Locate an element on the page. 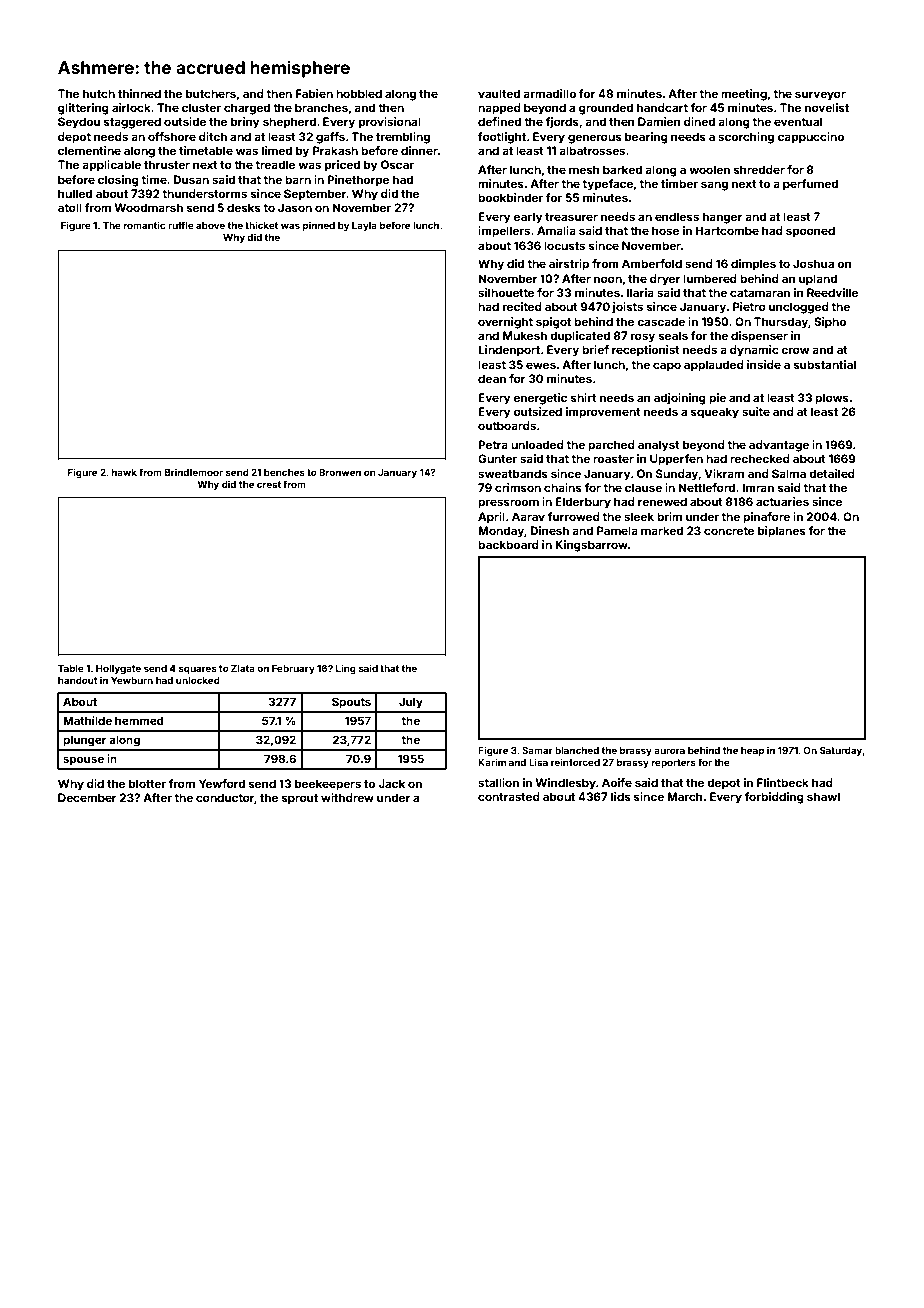 This document has width=924, height=1308. Bronwen is located at coordinates (340, 472).
